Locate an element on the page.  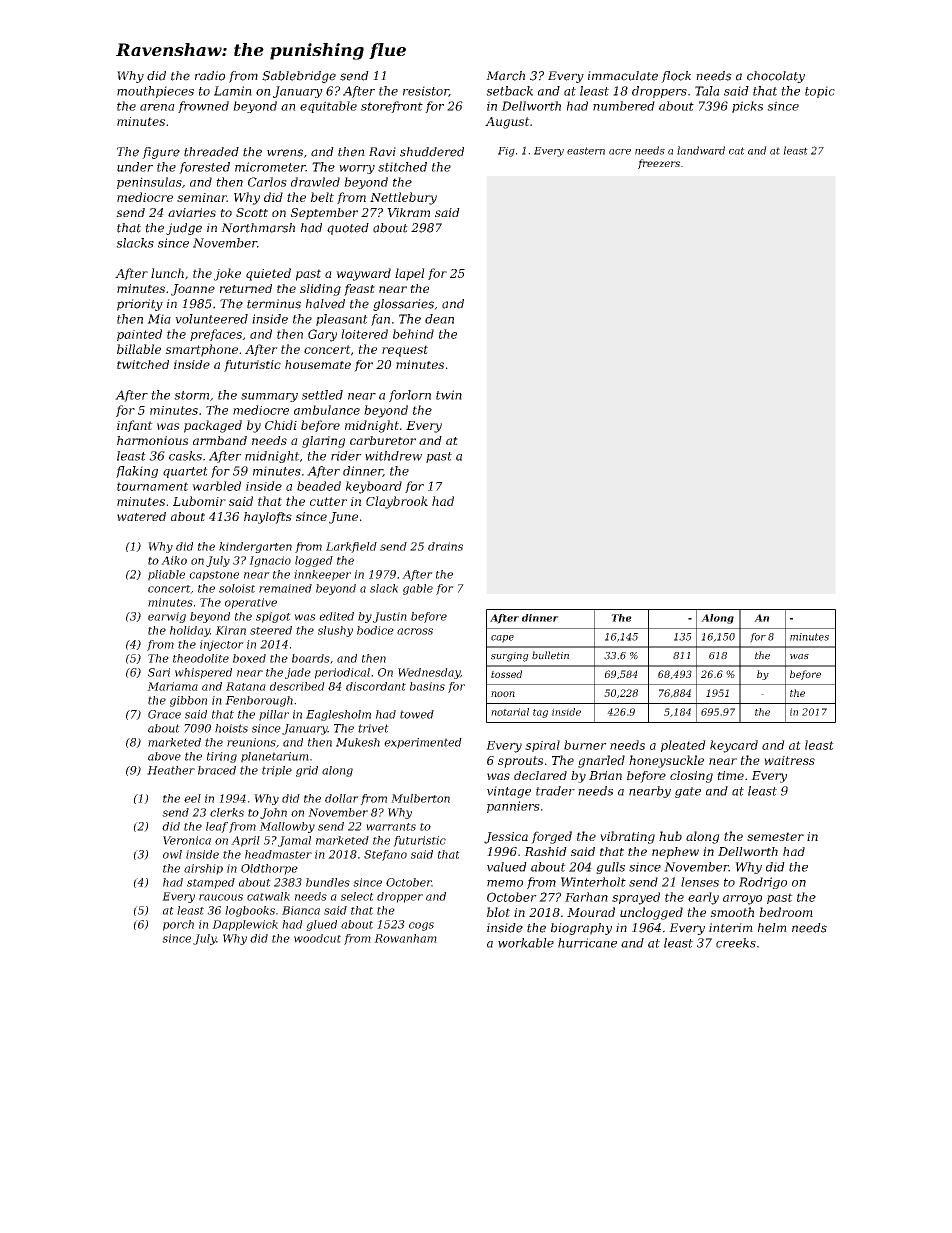
Sablebridge is located at coordinates (299, 77).
